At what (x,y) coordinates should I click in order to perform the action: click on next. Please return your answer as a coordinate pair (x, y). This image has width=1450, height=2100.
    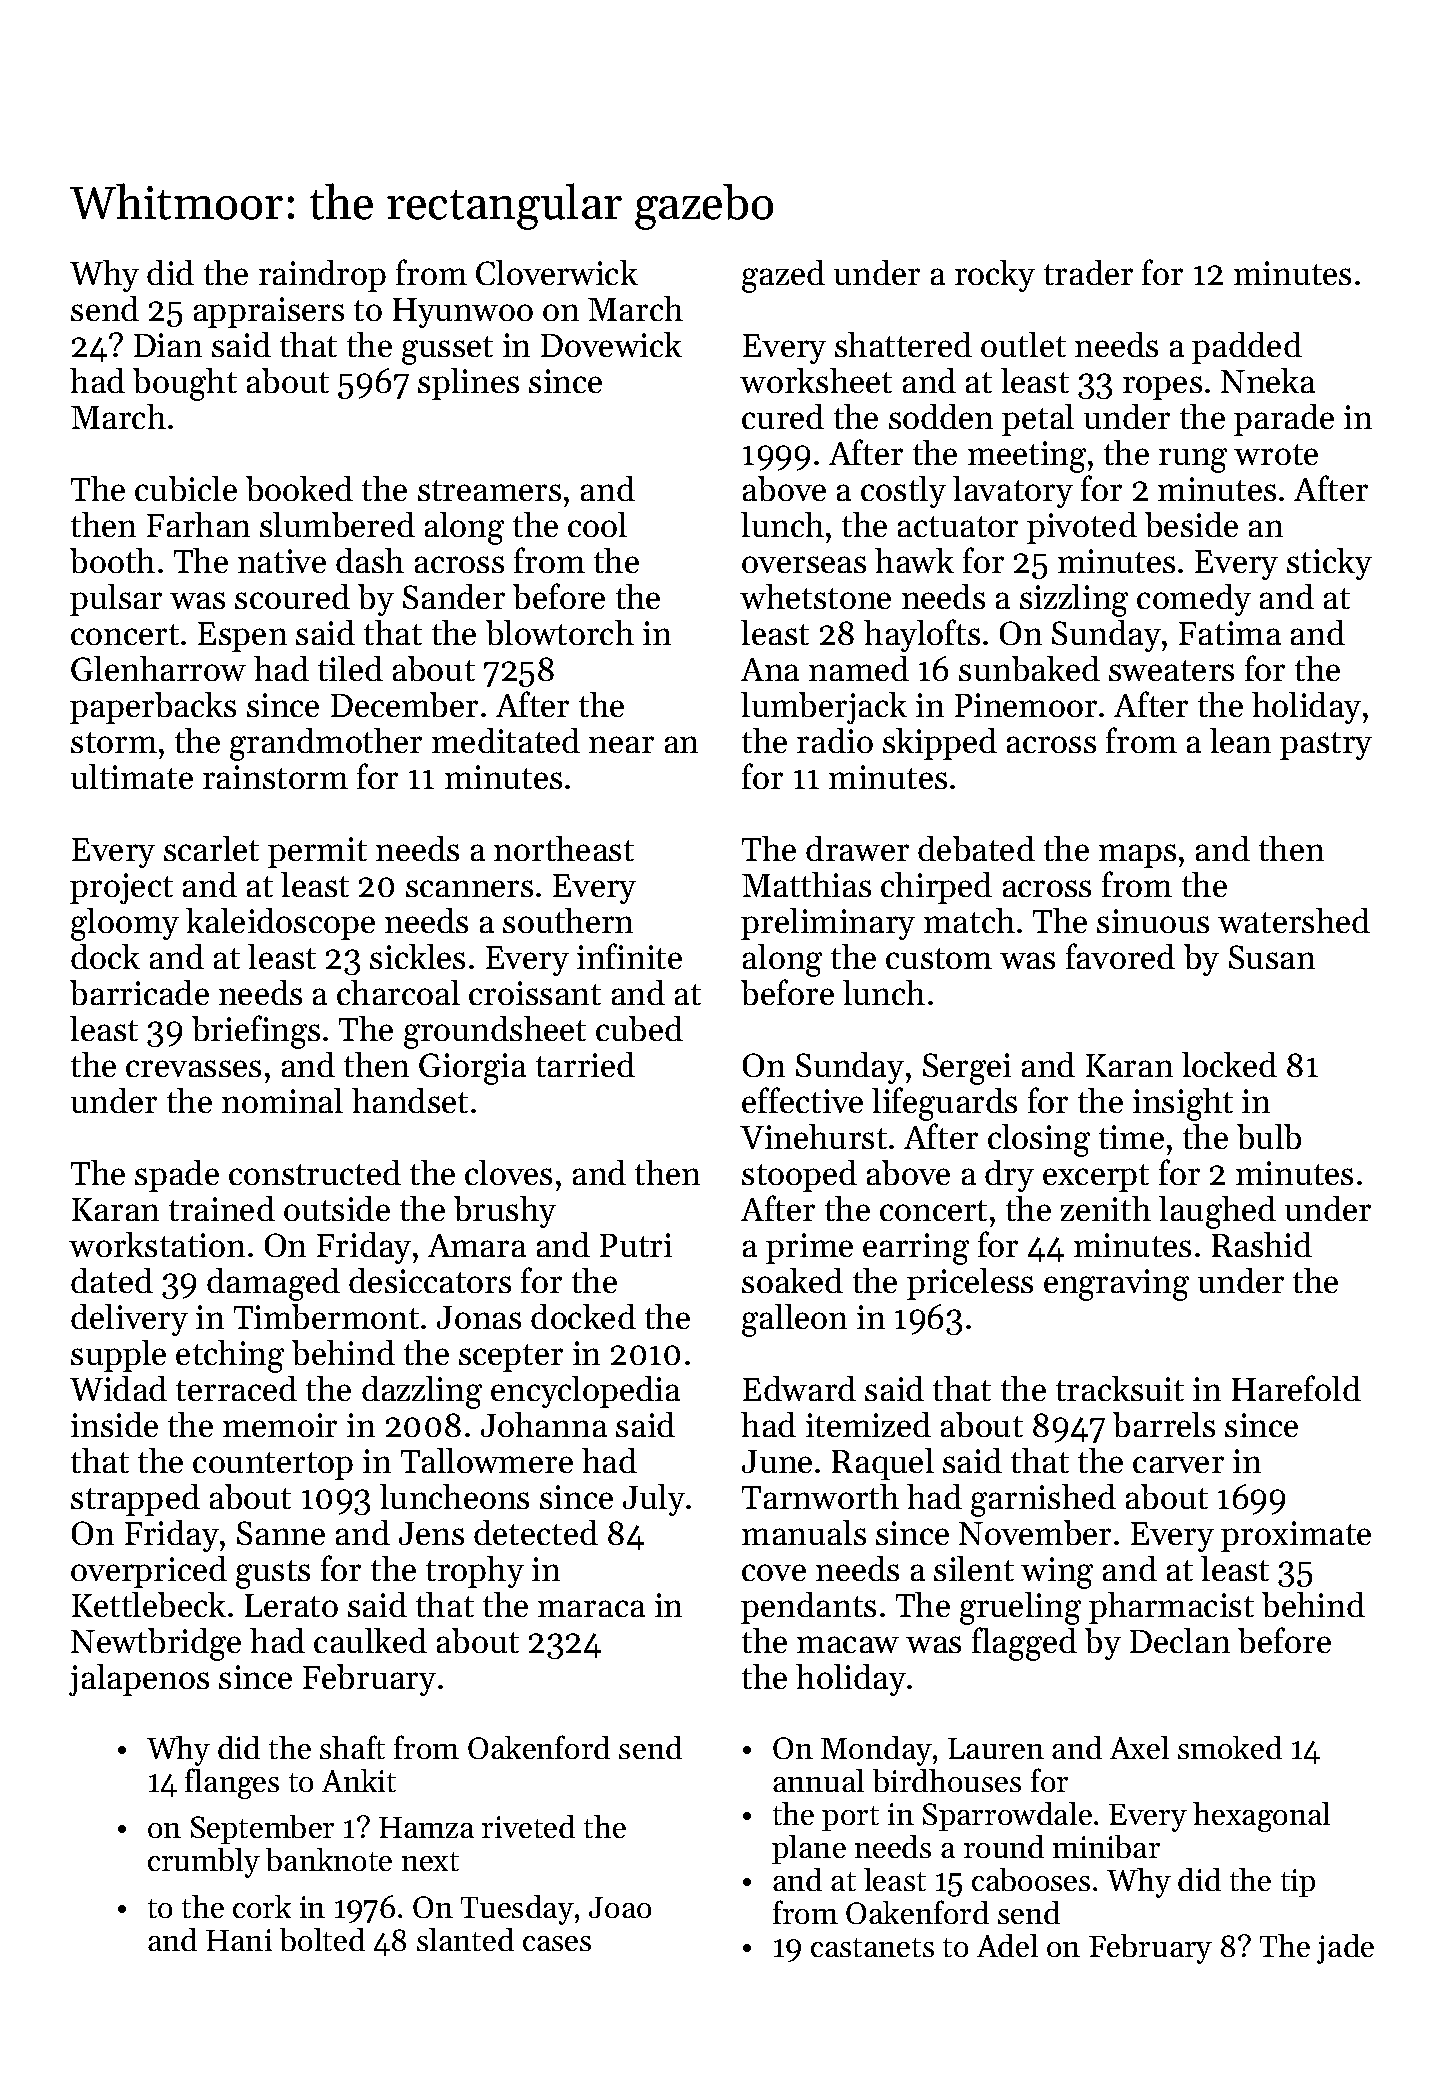
    Looking at the image, I should click on (430, 1861).
